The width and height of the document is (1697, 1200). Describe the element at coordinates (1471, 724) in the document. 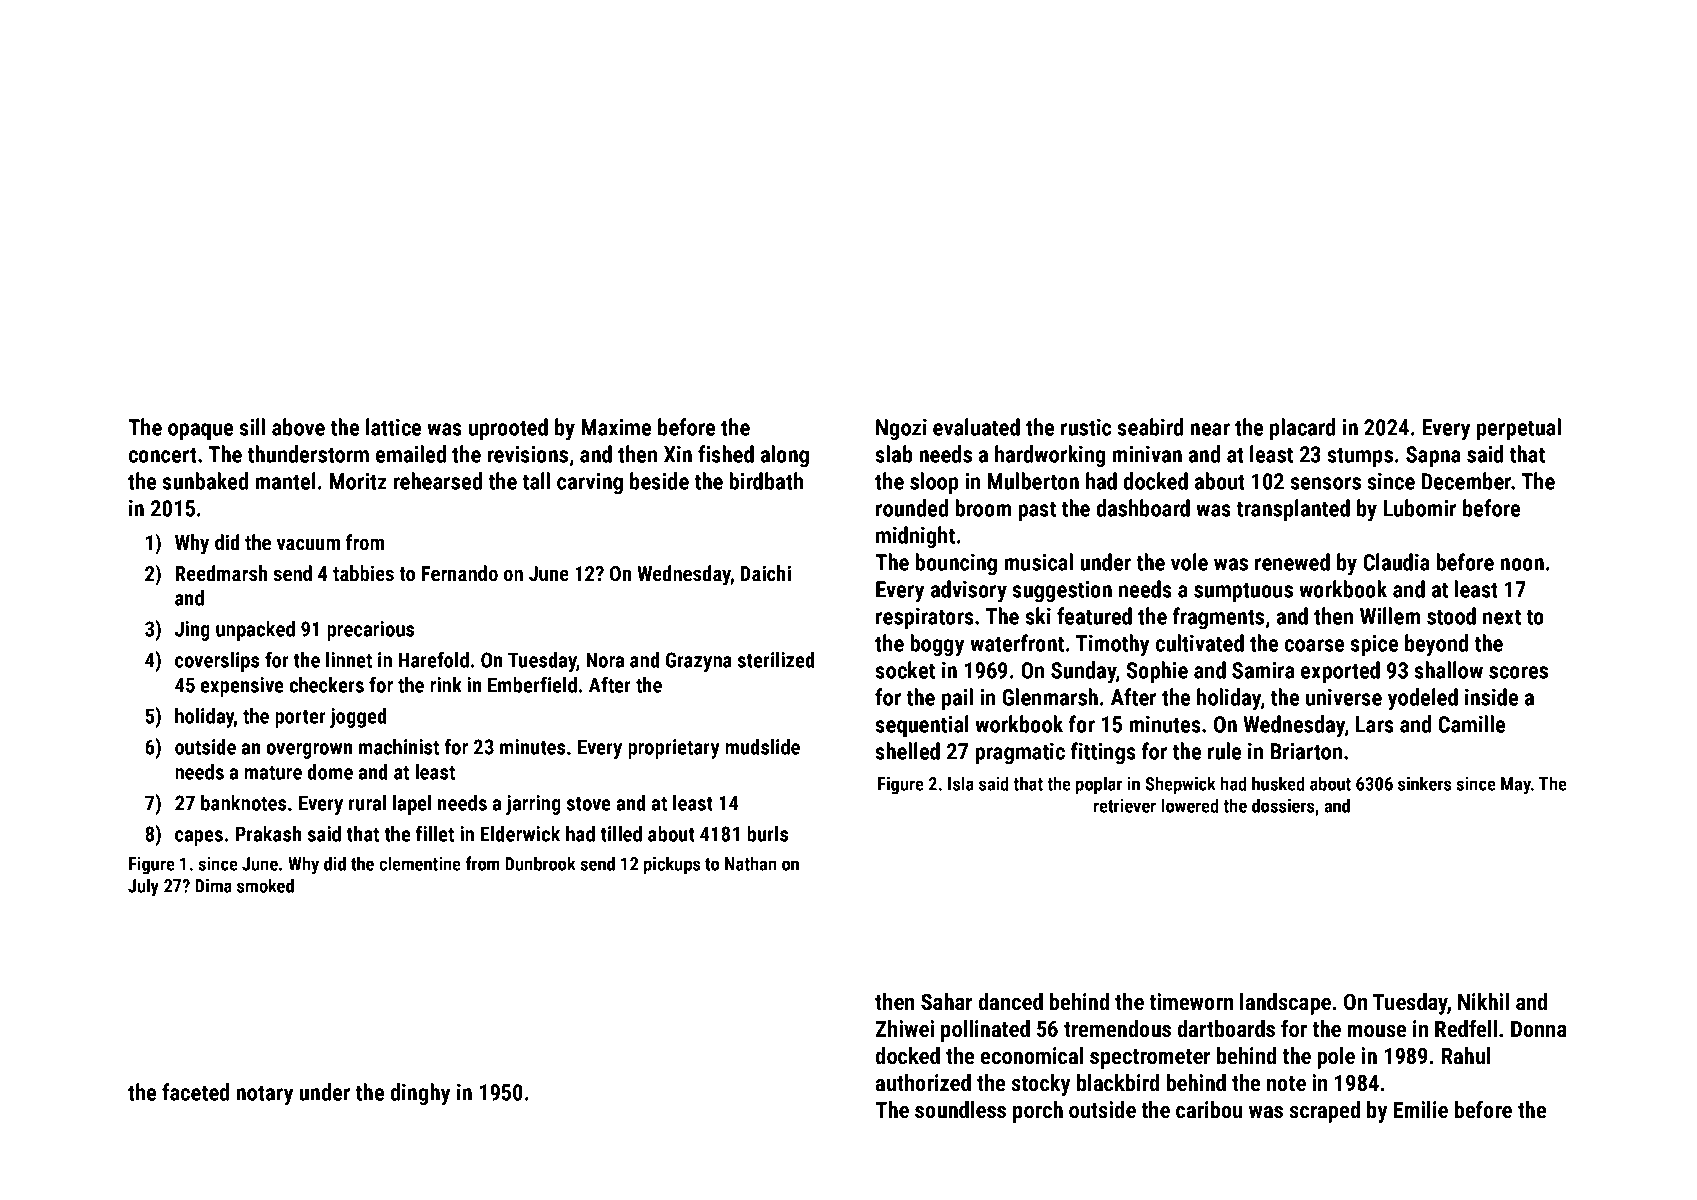

I see `Camille` at that location.
